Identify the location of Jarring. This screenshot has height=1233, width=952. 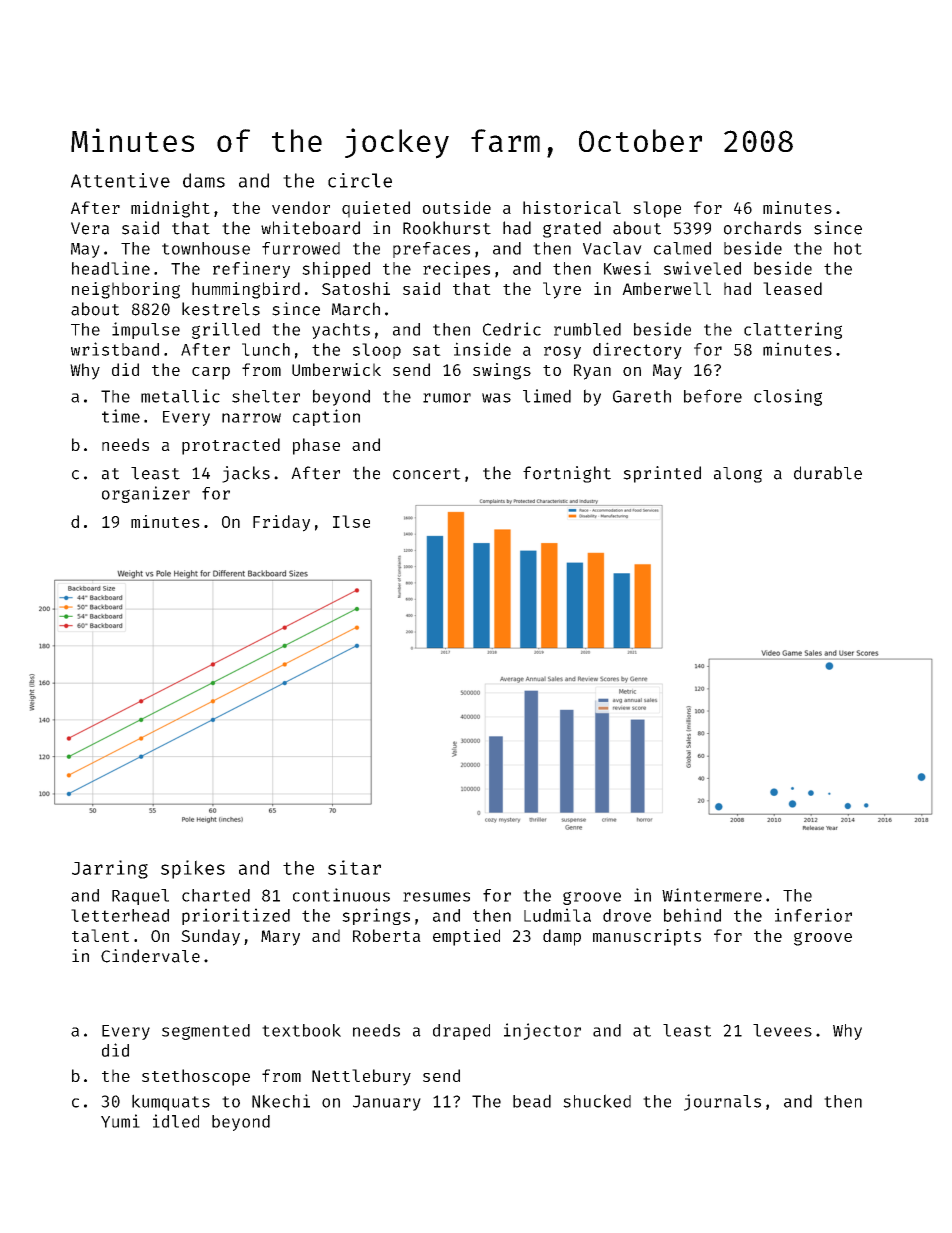
(110, 869).
